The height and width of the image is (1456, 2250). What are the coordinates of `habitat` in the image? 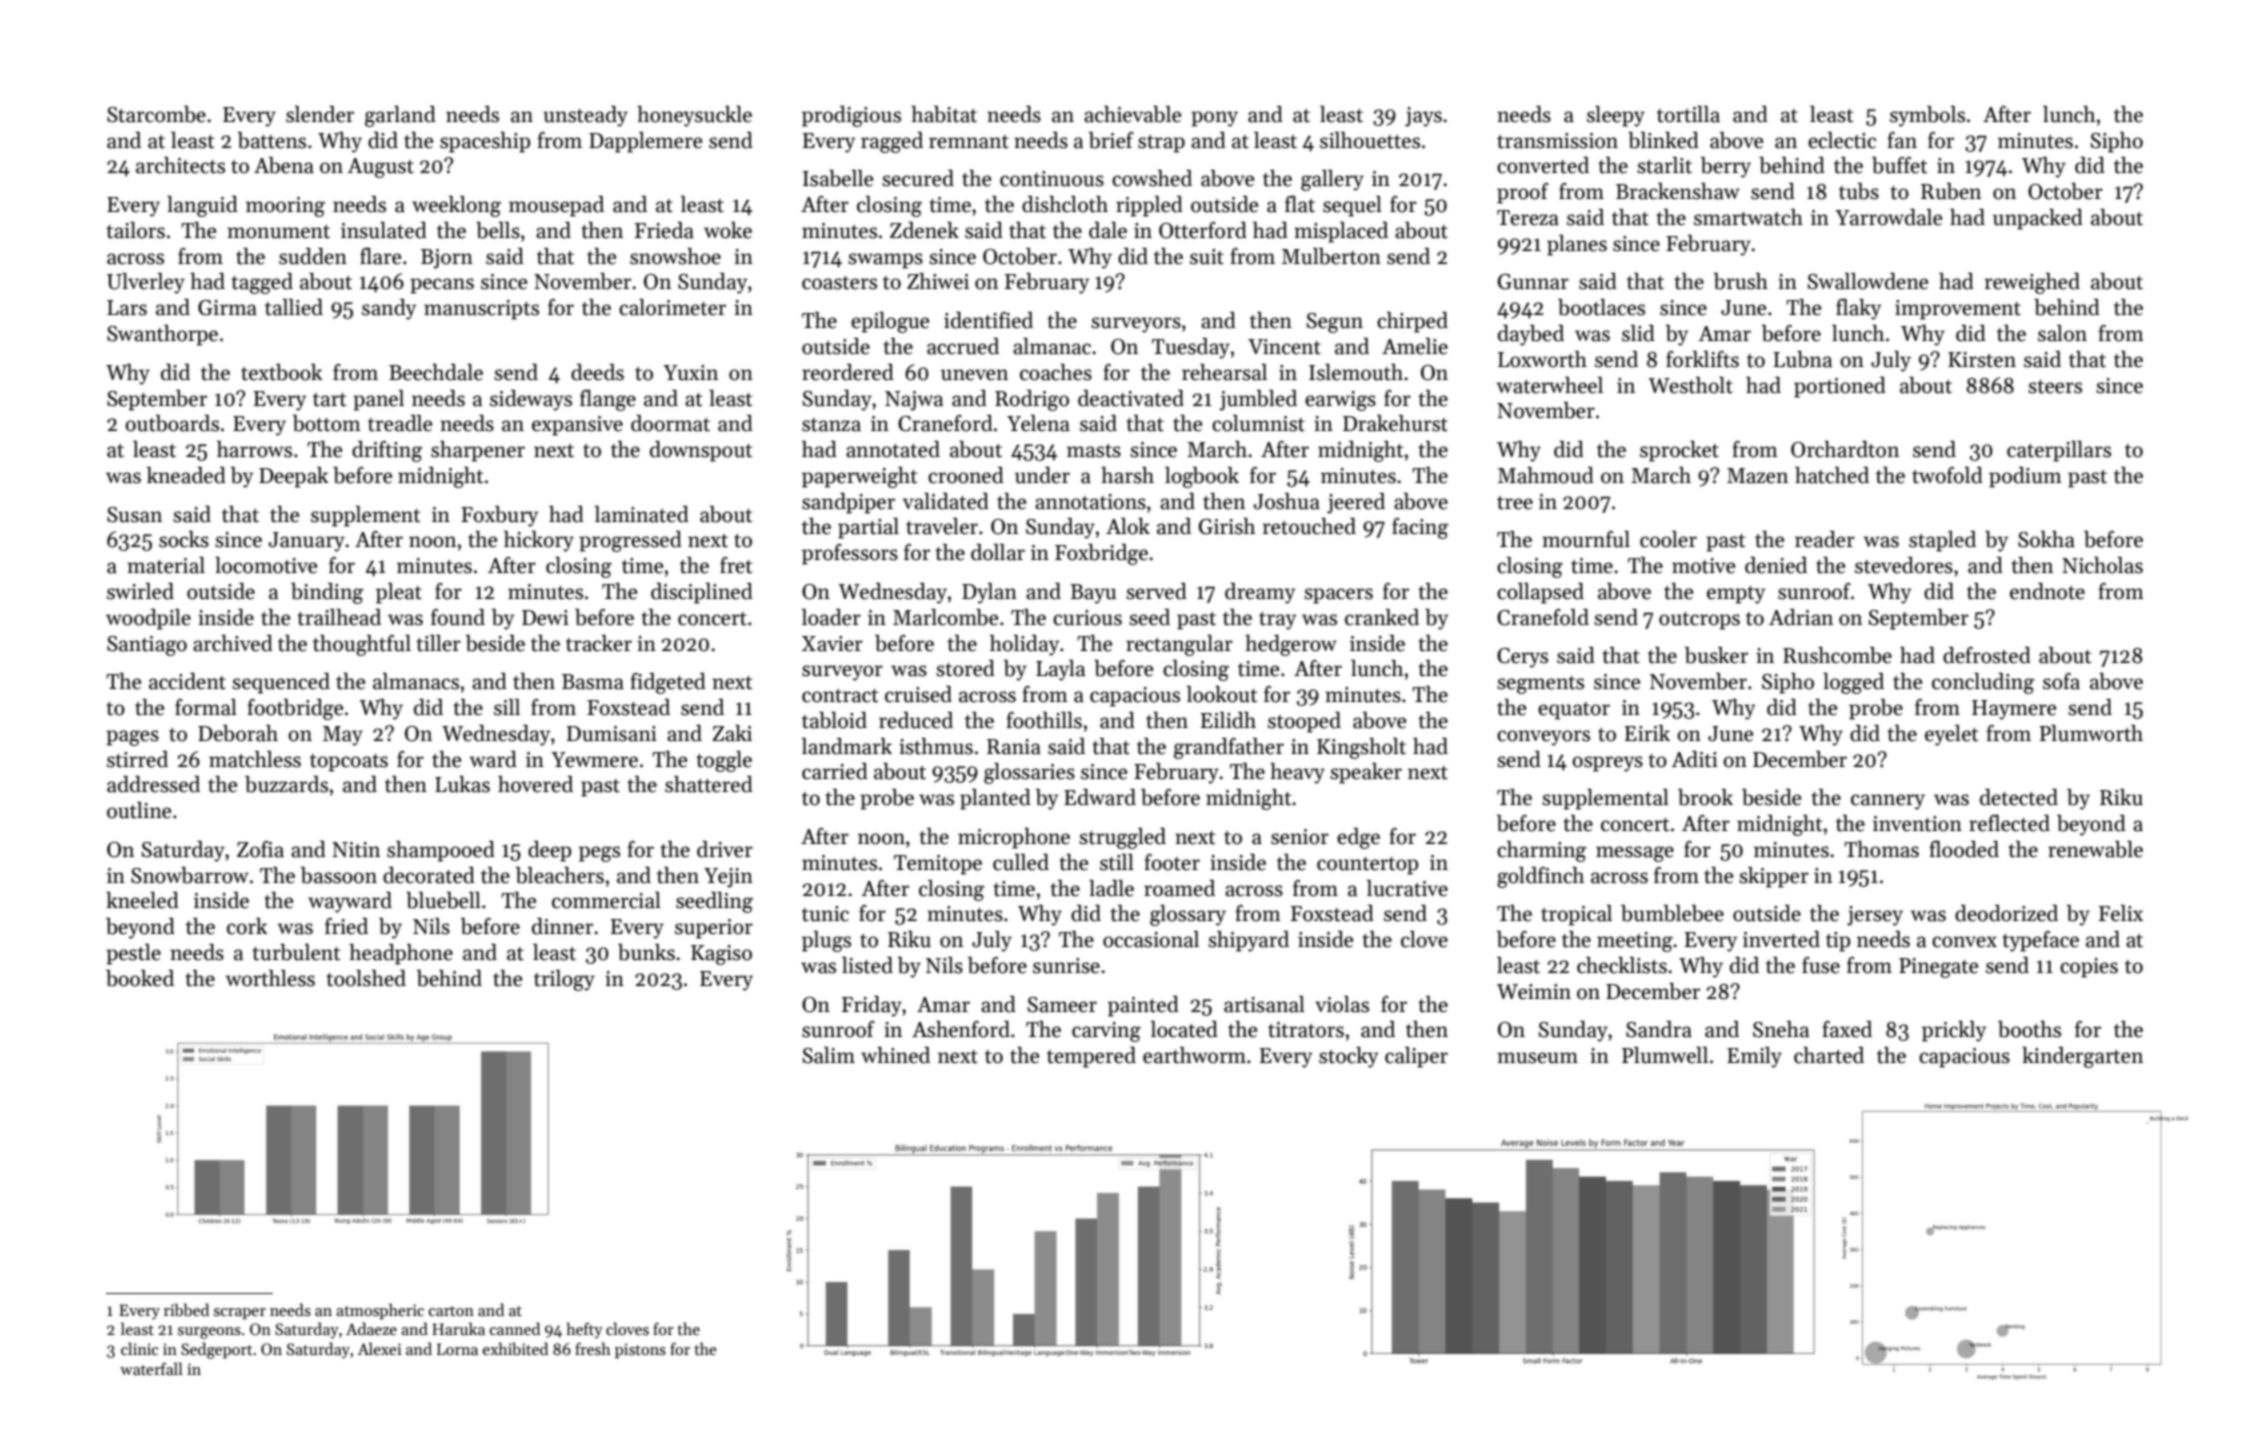 It's located at (944, 114).
